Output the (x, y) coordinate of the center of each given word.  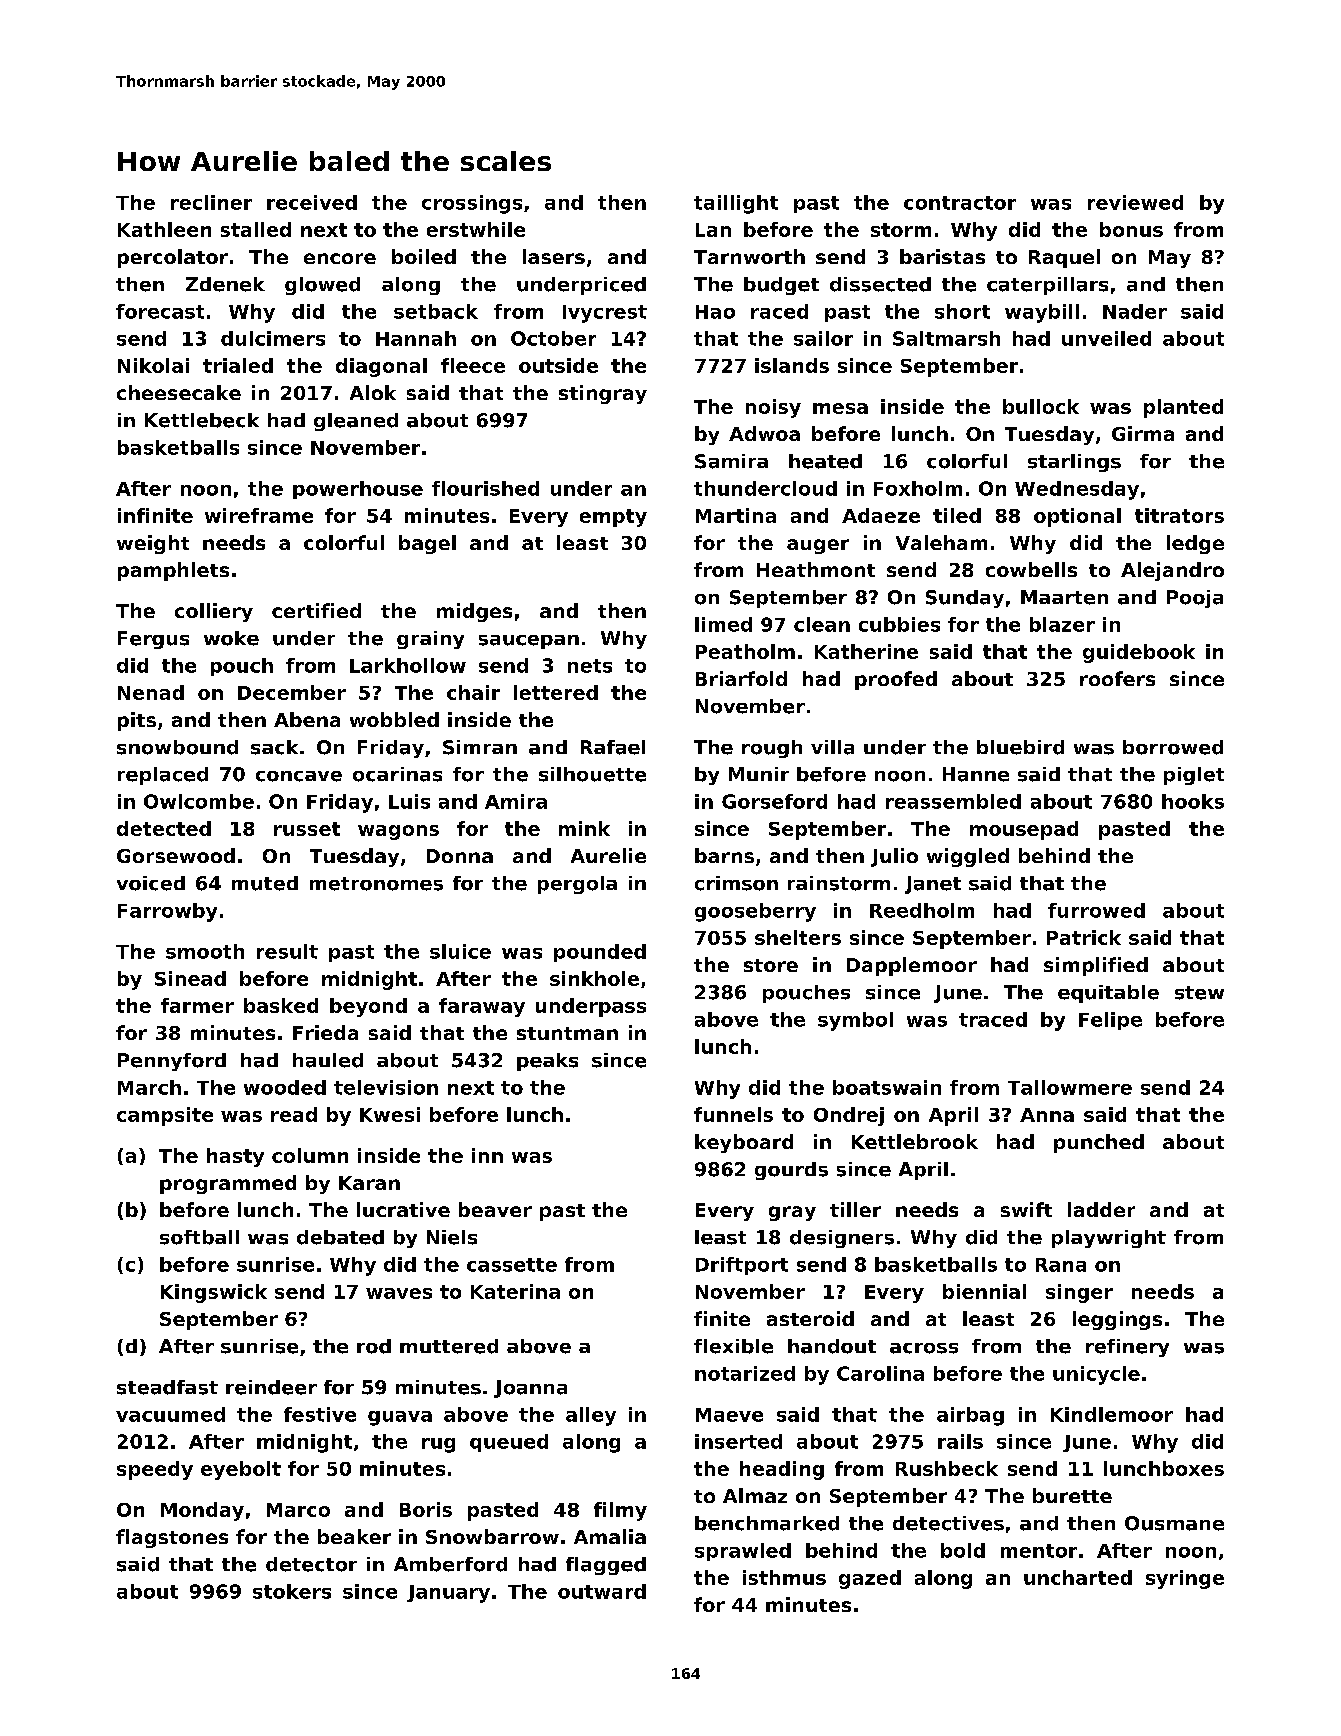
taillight (736, 204)
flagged (606, 1566)
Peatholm (745, 651)
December (292, 692)
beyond (368, 1007)
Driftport (742, 1266)
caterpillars (1047, 286)
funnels (733, 1114)
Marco (298, 1510)
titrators (1179, 515)
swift (1026, 1209)
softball (199, 1237)
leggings (1117, 1320)
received (312, 202)
